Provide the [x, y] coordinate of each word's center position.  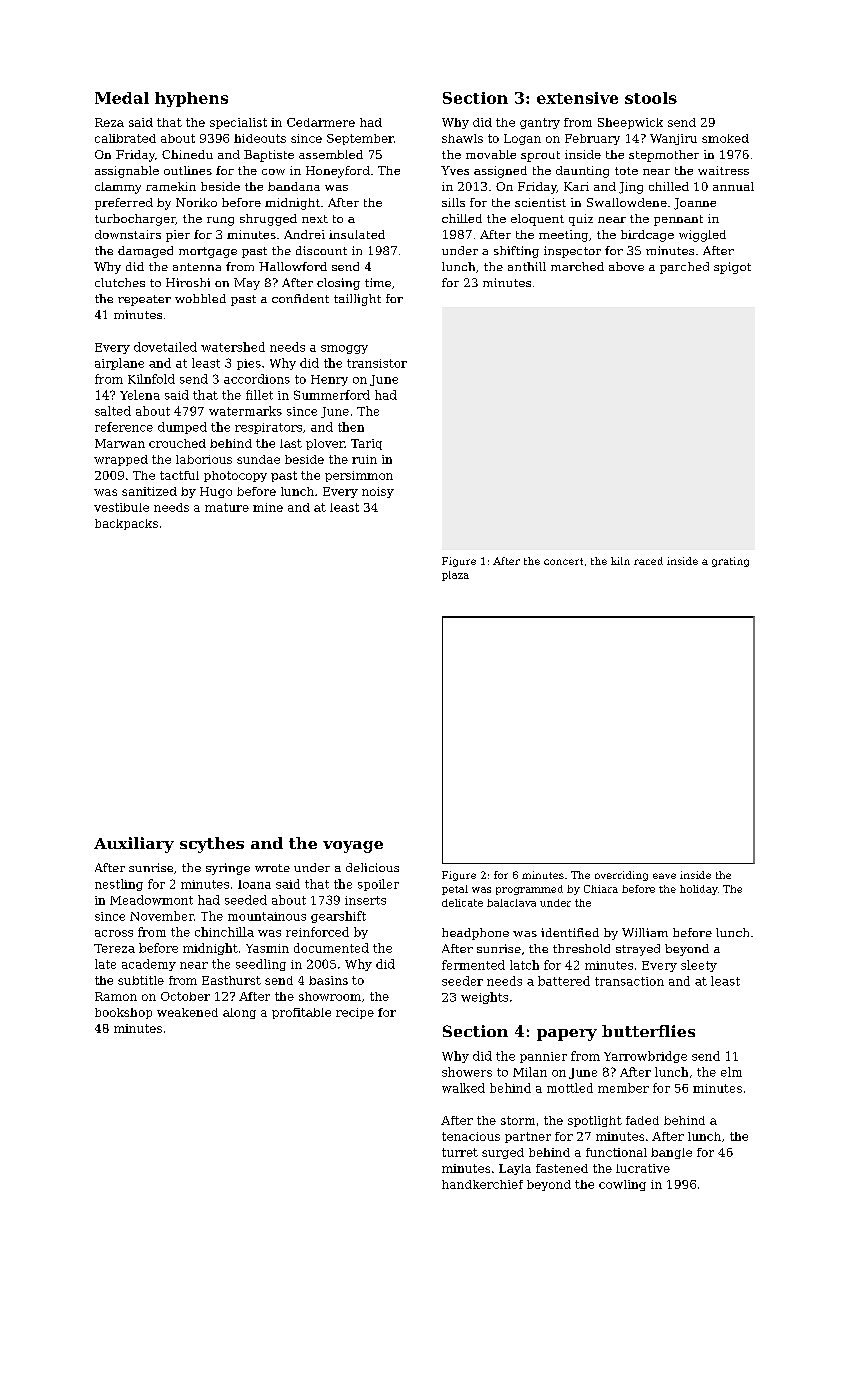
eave [664, 876]
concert [563, 561]
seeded [246, 900]
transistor [377, 363]
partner [528, 1137]
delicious [372, 867]
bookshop [123, 1013]
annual [733, 186]
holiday [699, 890]
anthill [527, 266]
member [623, 1088]
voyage [353, 847]
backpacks [126, 524]
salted [113, 411]
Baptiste [269, 156]
